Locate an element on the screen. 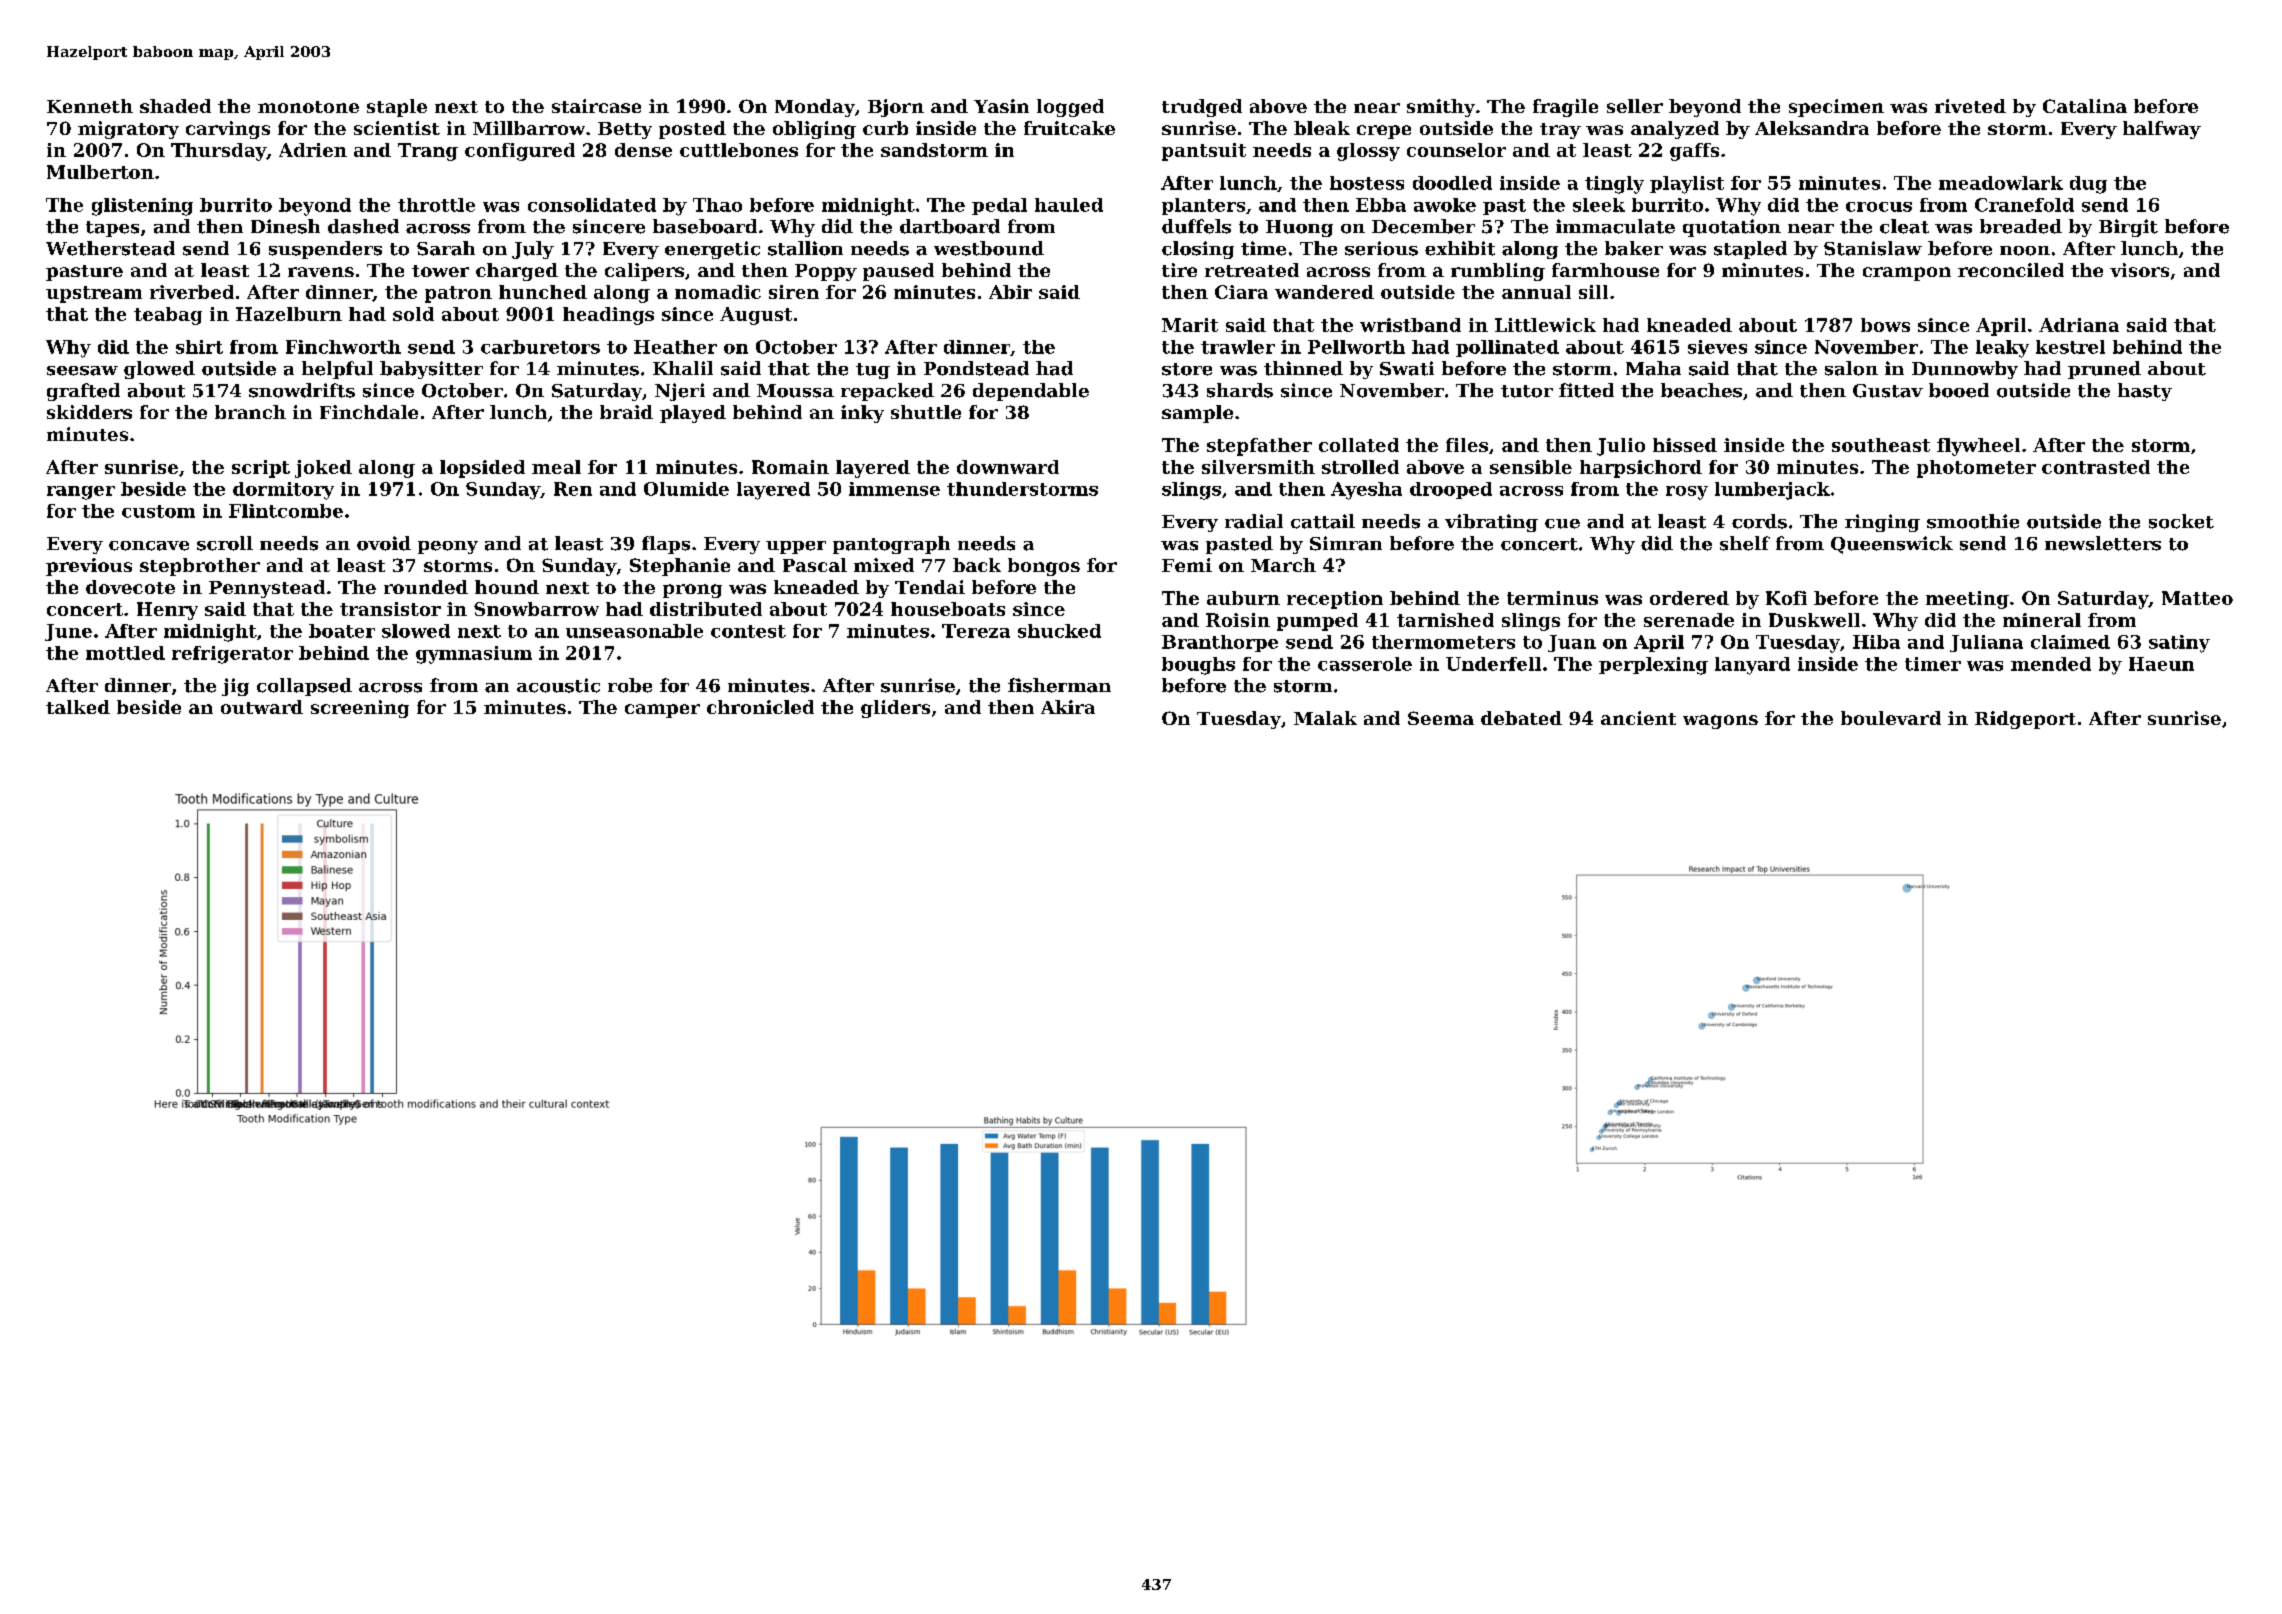 This screenshot has width=2282, height=1614. Kenneth is located at coordinates (90, 106).
